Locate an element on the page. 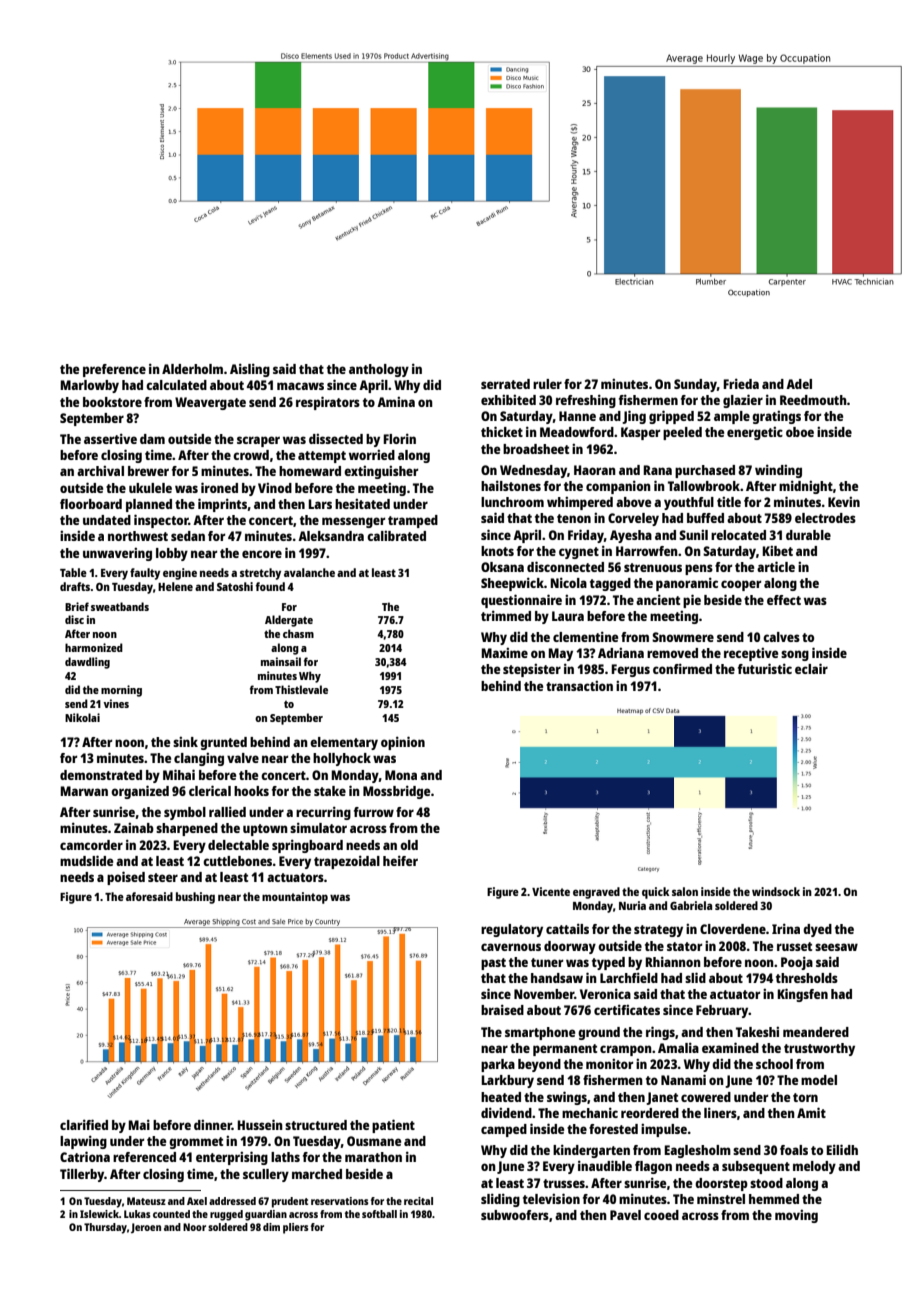 The image size is (924, 1308). pie is located at coordinates (692, 601).
